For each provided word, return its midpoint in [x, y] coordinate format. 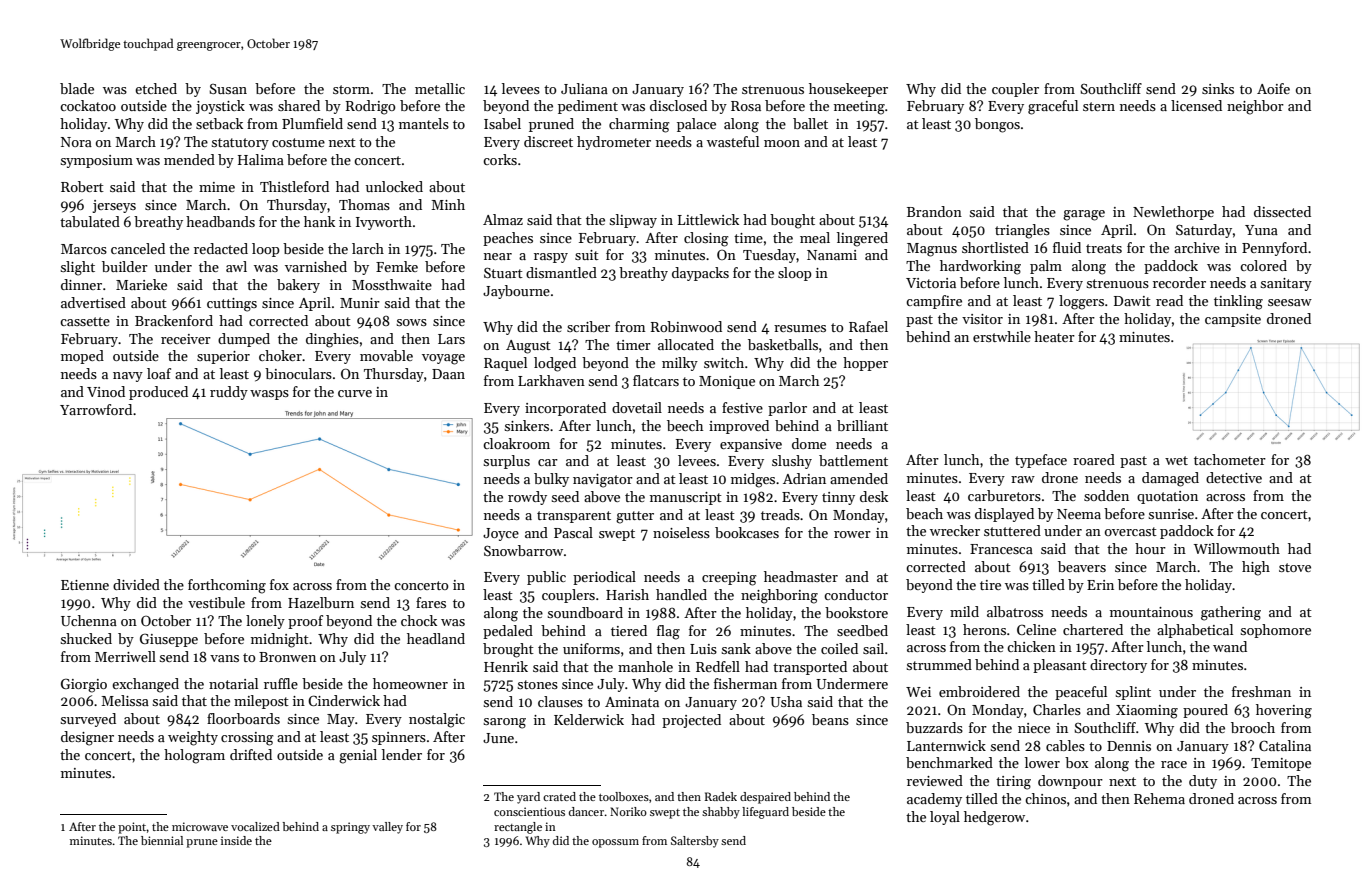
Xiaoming [1147, 712]
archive [1197, 247]
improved [739, 427]
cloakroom [516, 443]
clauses [560, 701]
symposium [96, 161]
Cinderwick [344, 700]
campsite [1233, 320]
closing [706, 239]
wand [1230, 646]
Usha [786, 701]
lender [402, 754]
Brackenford [174, 320]
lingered [862, 239]
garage [1084, 215]
